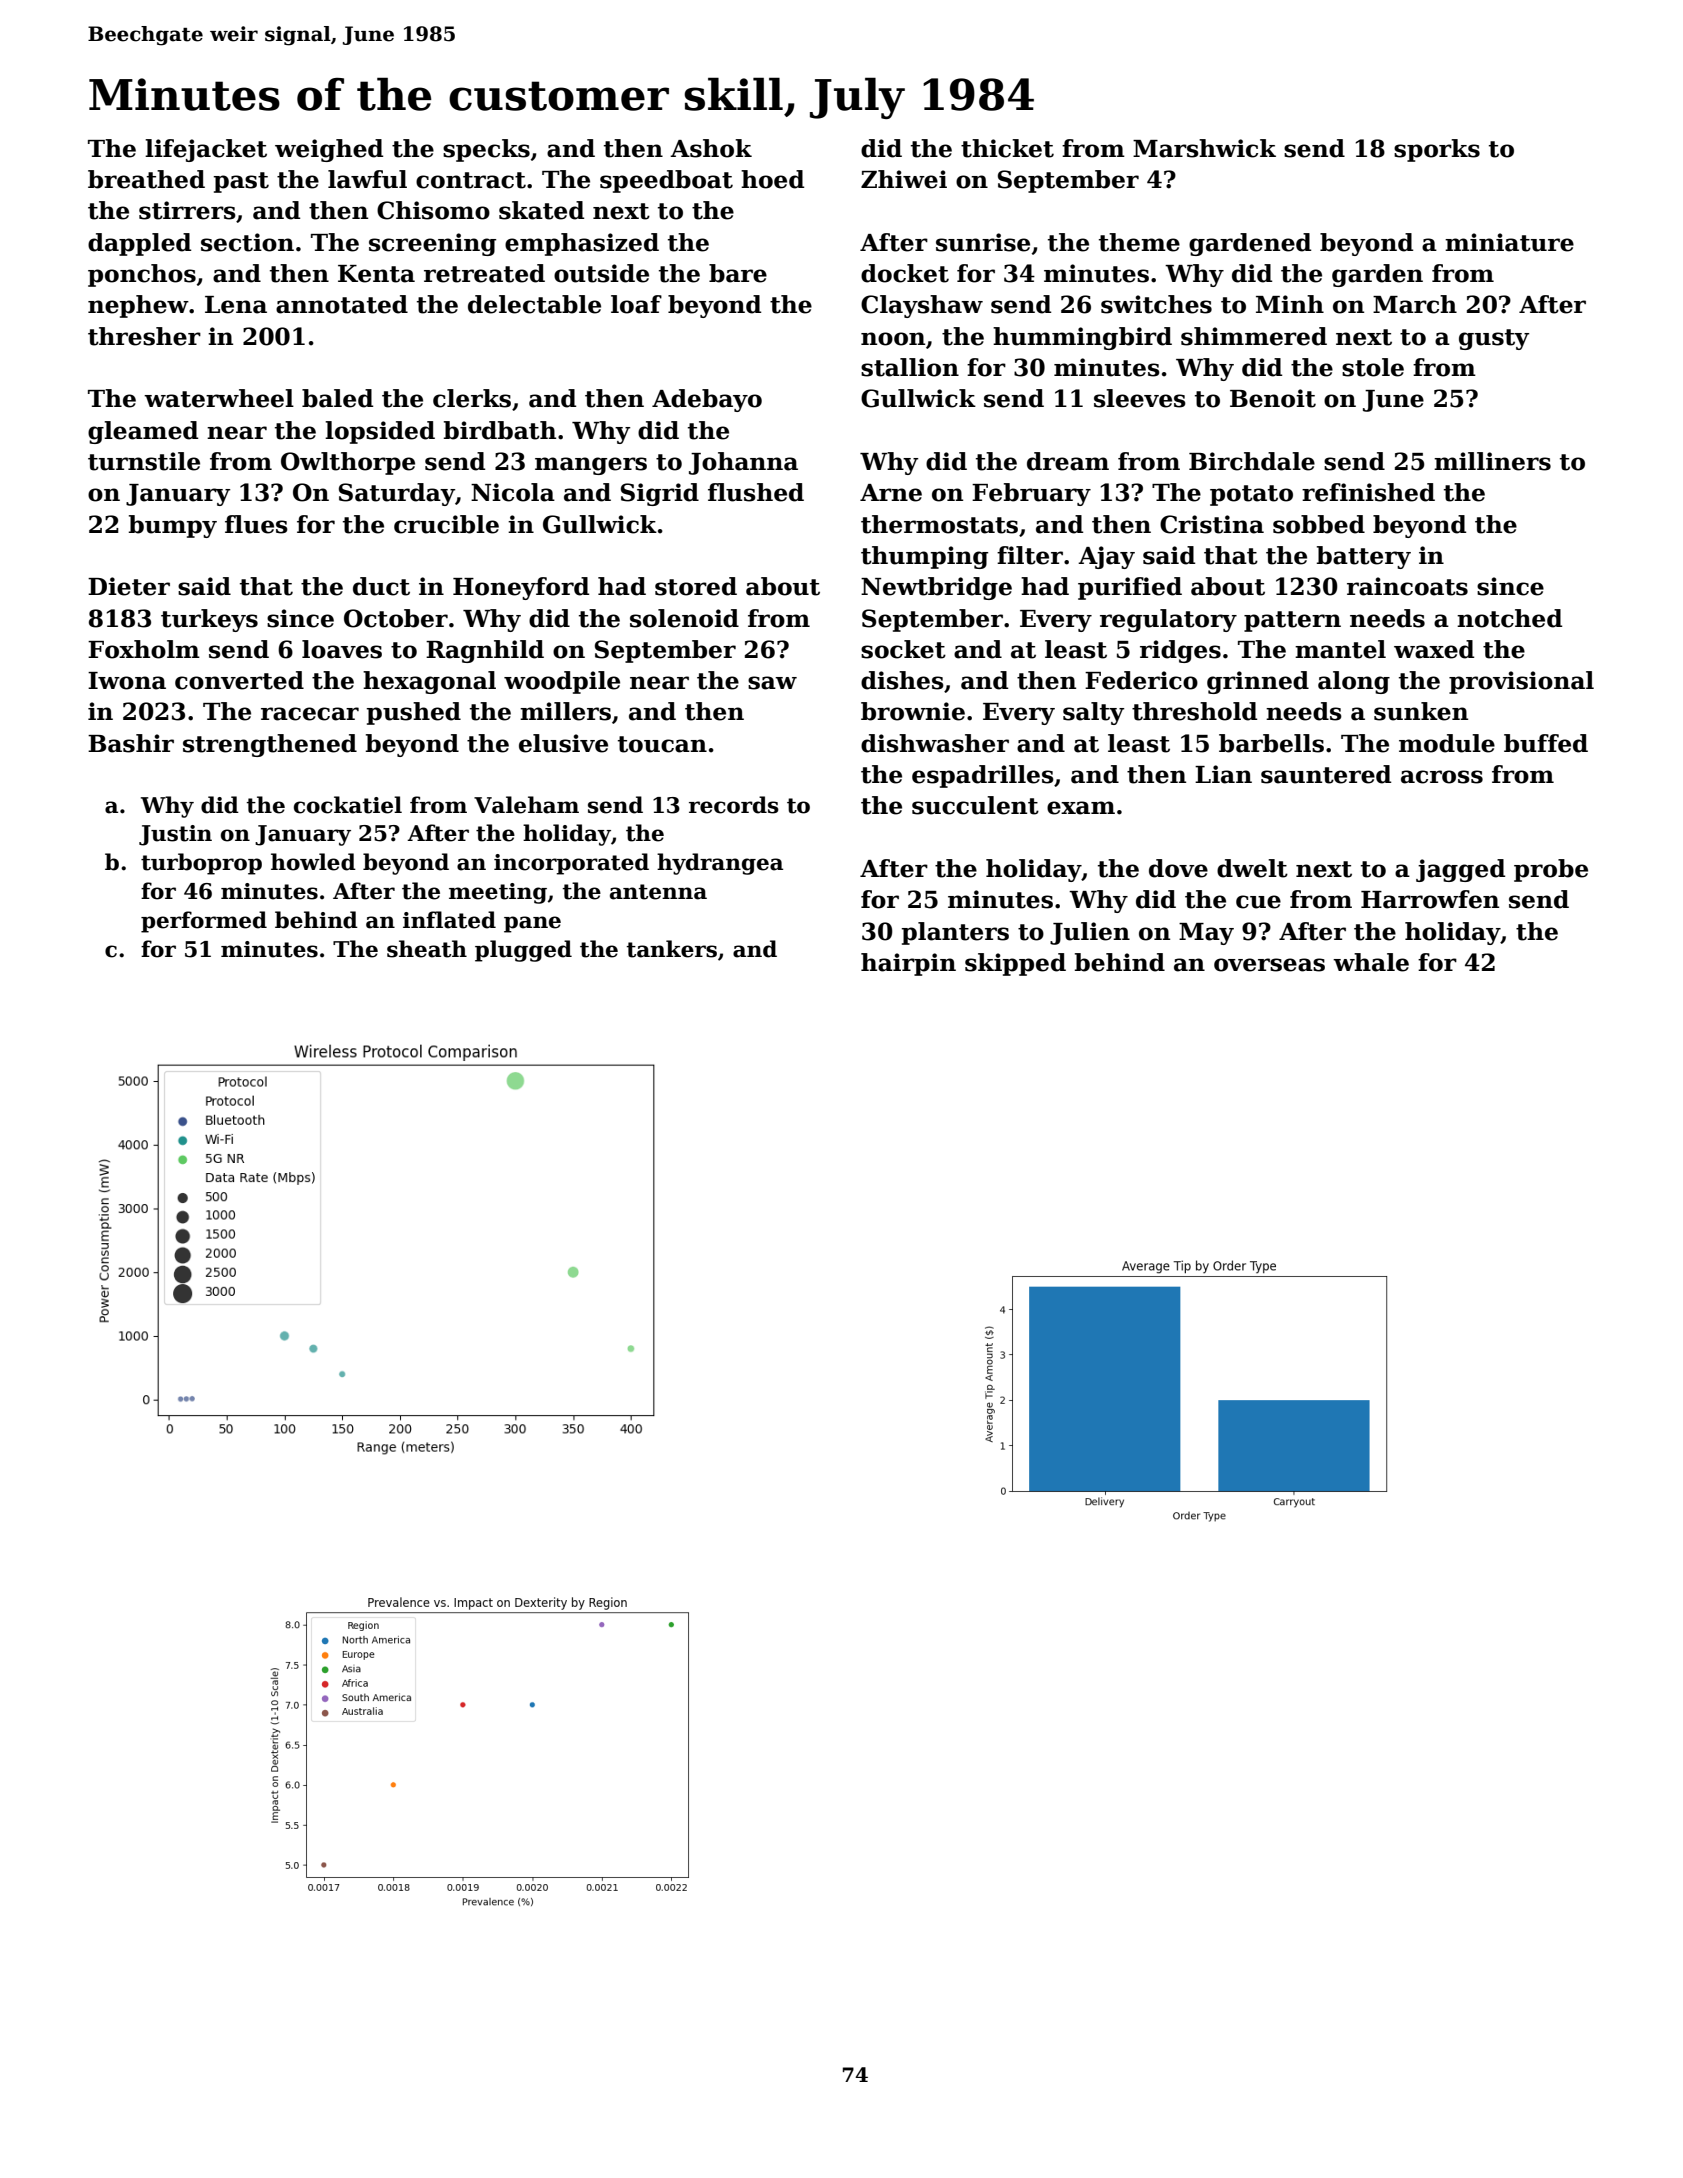  Describe the element at coordinates (908, 964) in the document. I see `hairpin` at that location.
